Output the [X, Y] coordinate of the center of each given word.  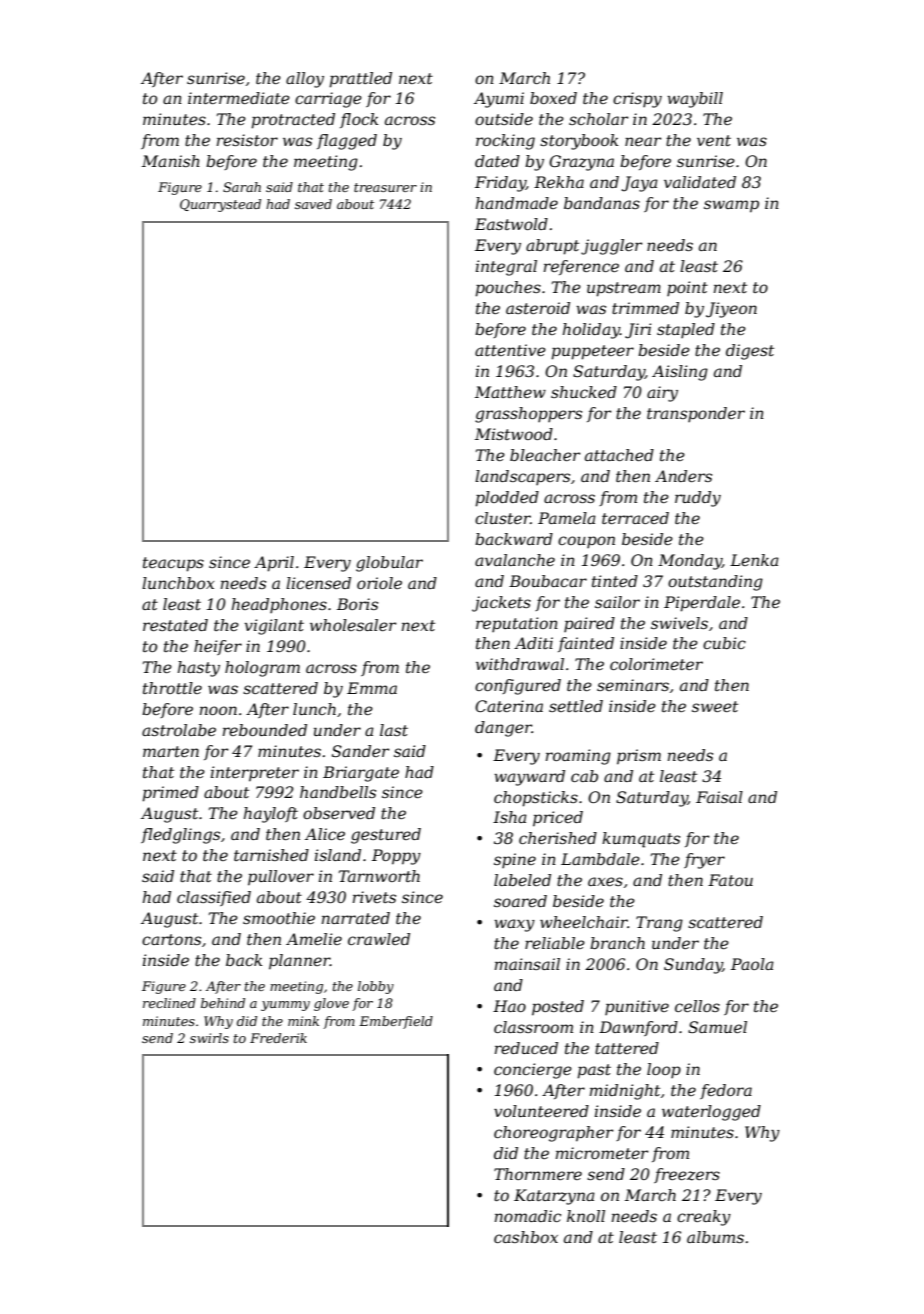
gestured [386, 836]
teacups [173, 564]
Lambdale [600, 859]
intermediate [239, 98]
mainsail [527, 964]
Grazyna [581, 163]
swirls [209, 1038]
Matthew [510, 392]
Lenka [754, 560]
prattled [360, 80]
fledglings [180, 836]
